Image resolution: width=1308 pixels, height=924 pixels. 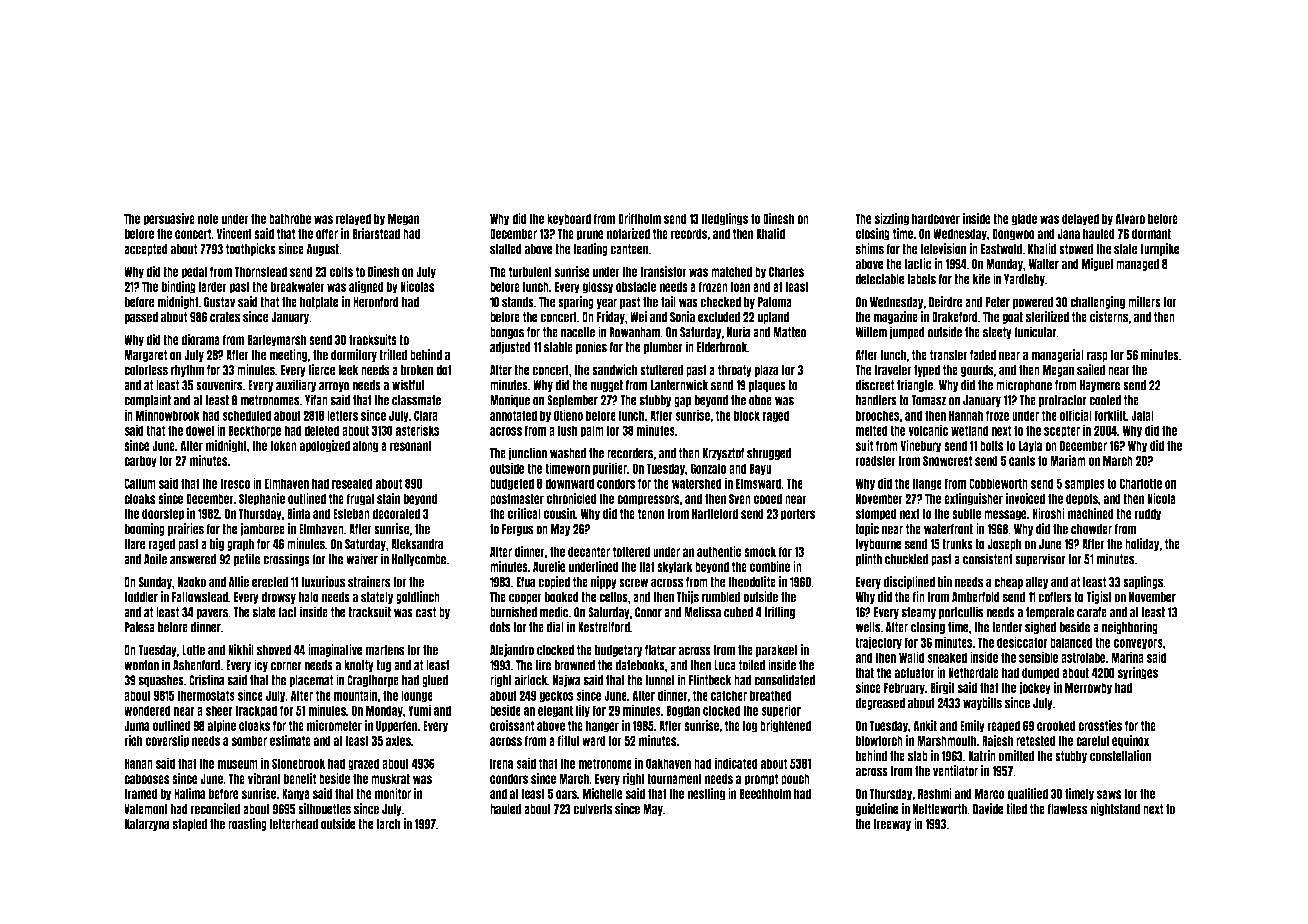 What do you see at coordinates (144, 529) in the screenshot?
I see `booming` at bounding box center [144, 529].
